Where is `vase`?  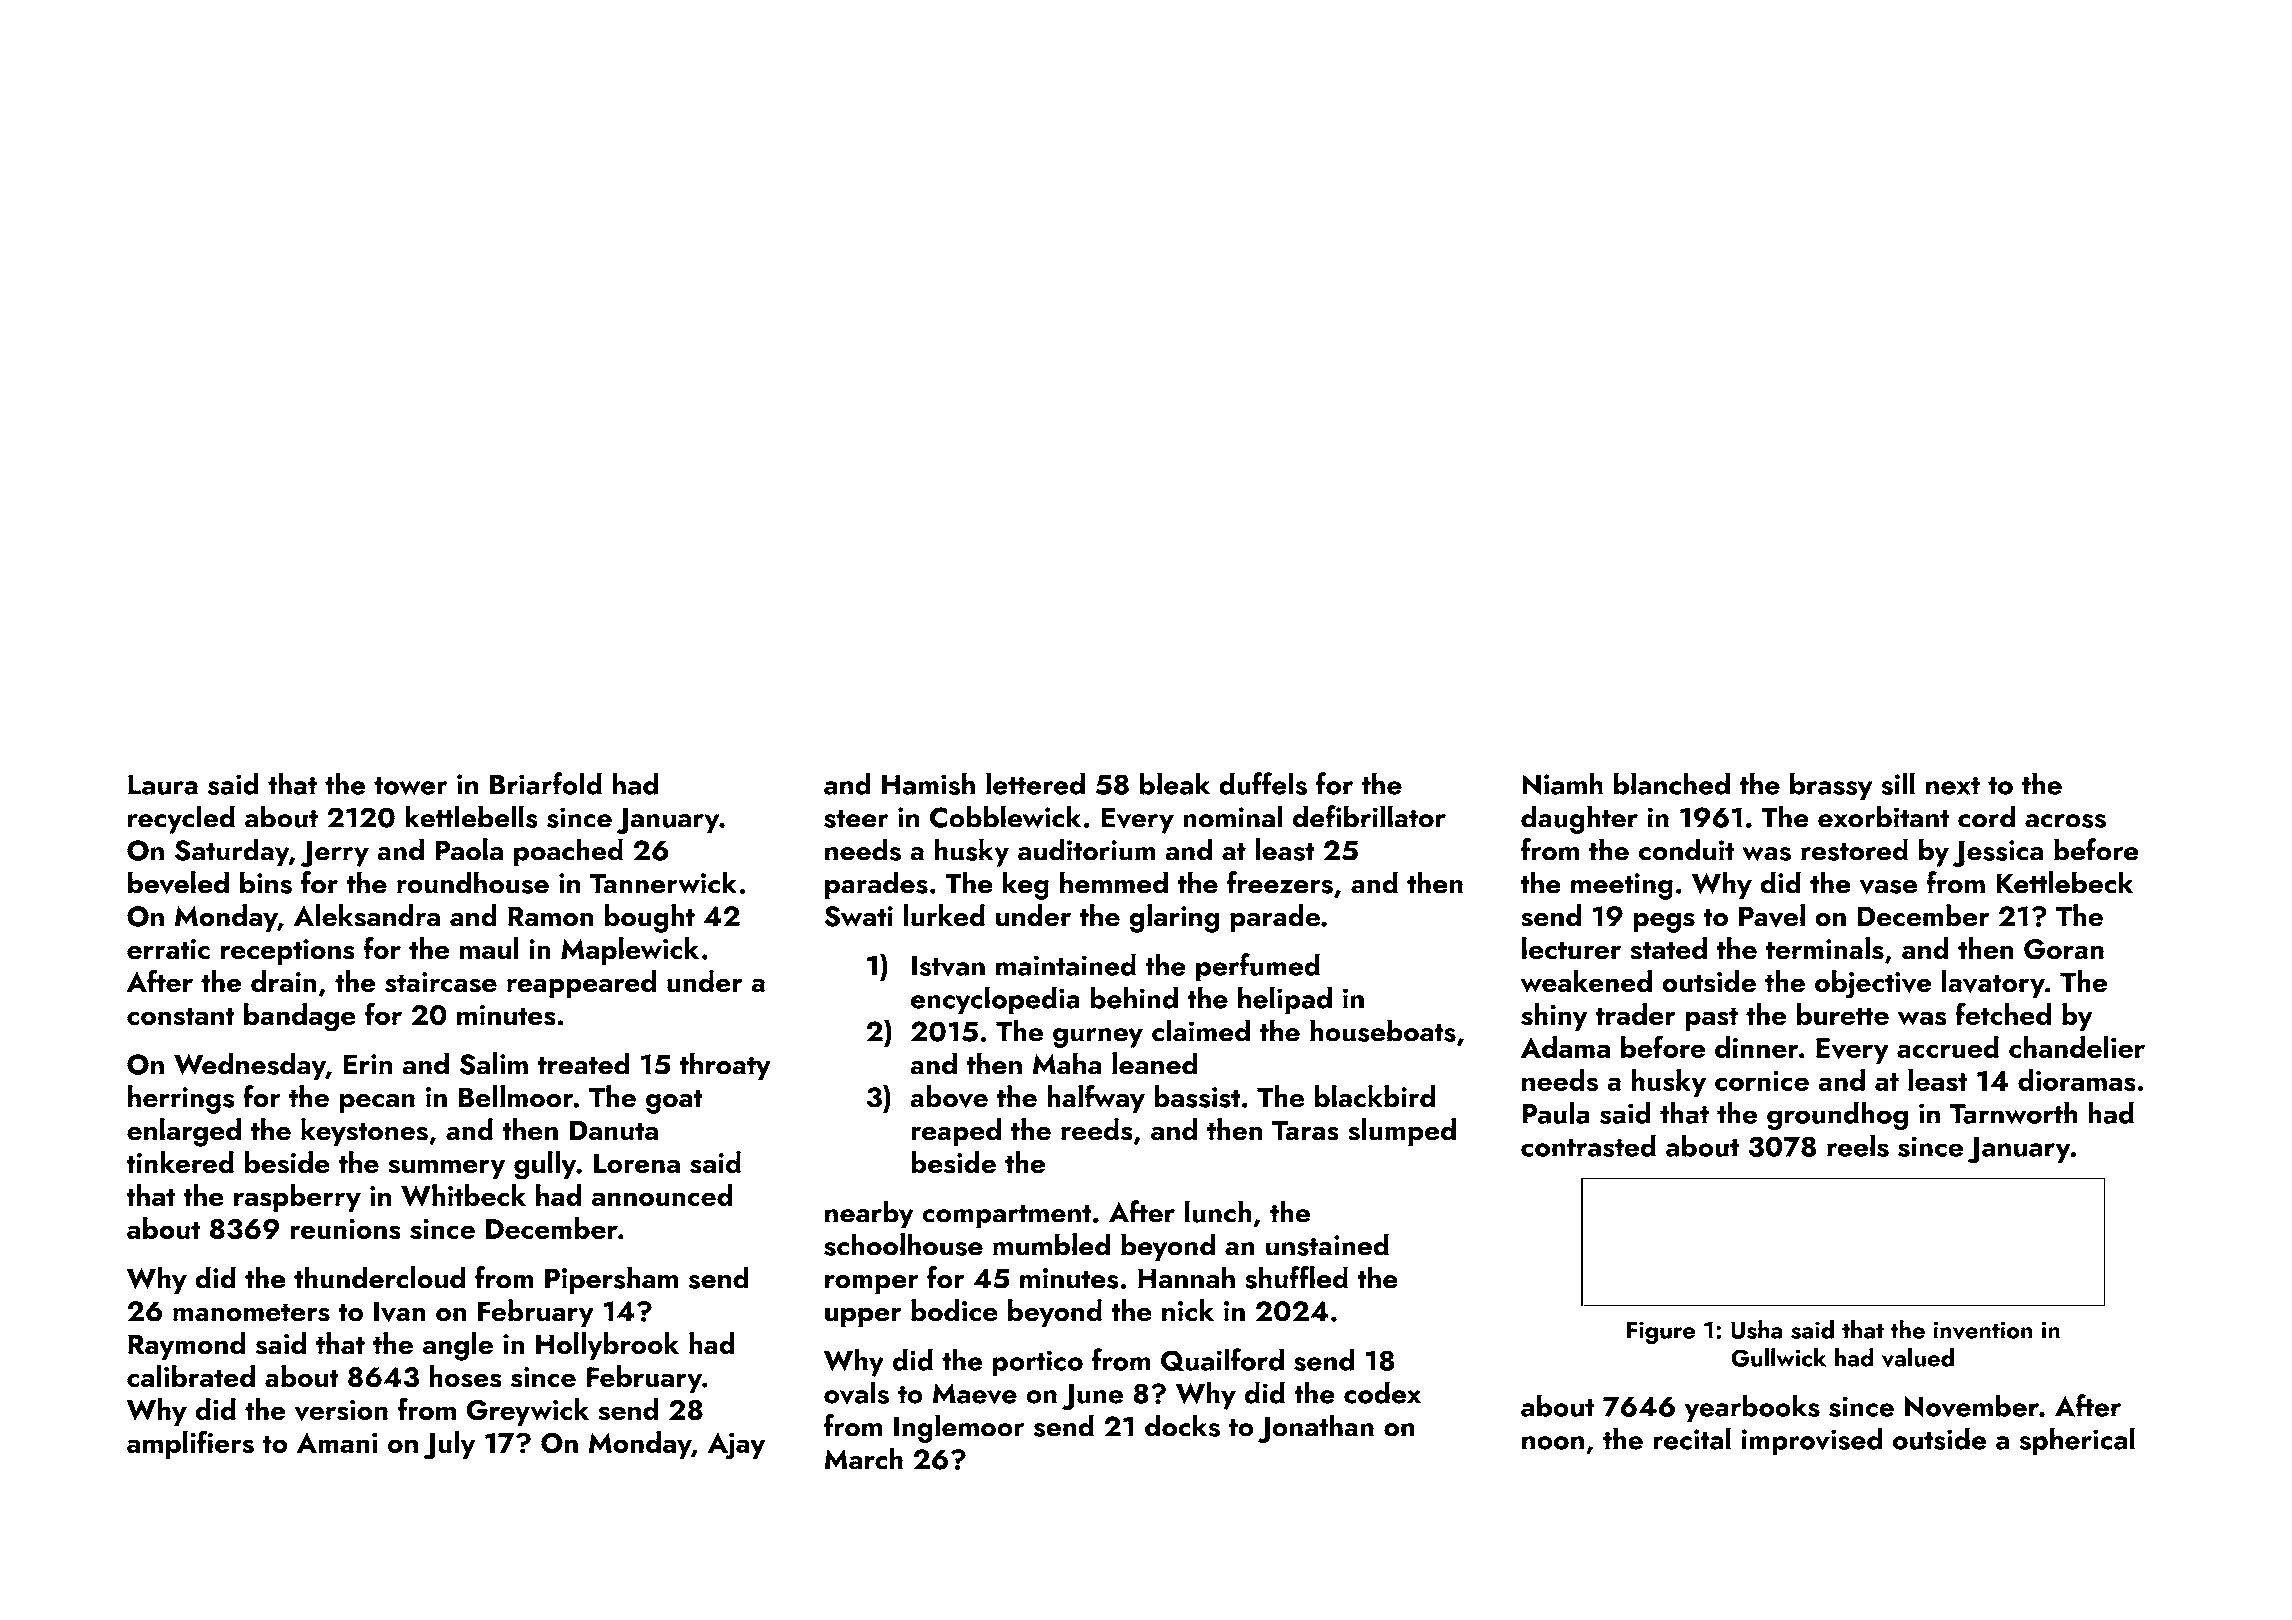
vase is located at coordinates (1888, 887).
